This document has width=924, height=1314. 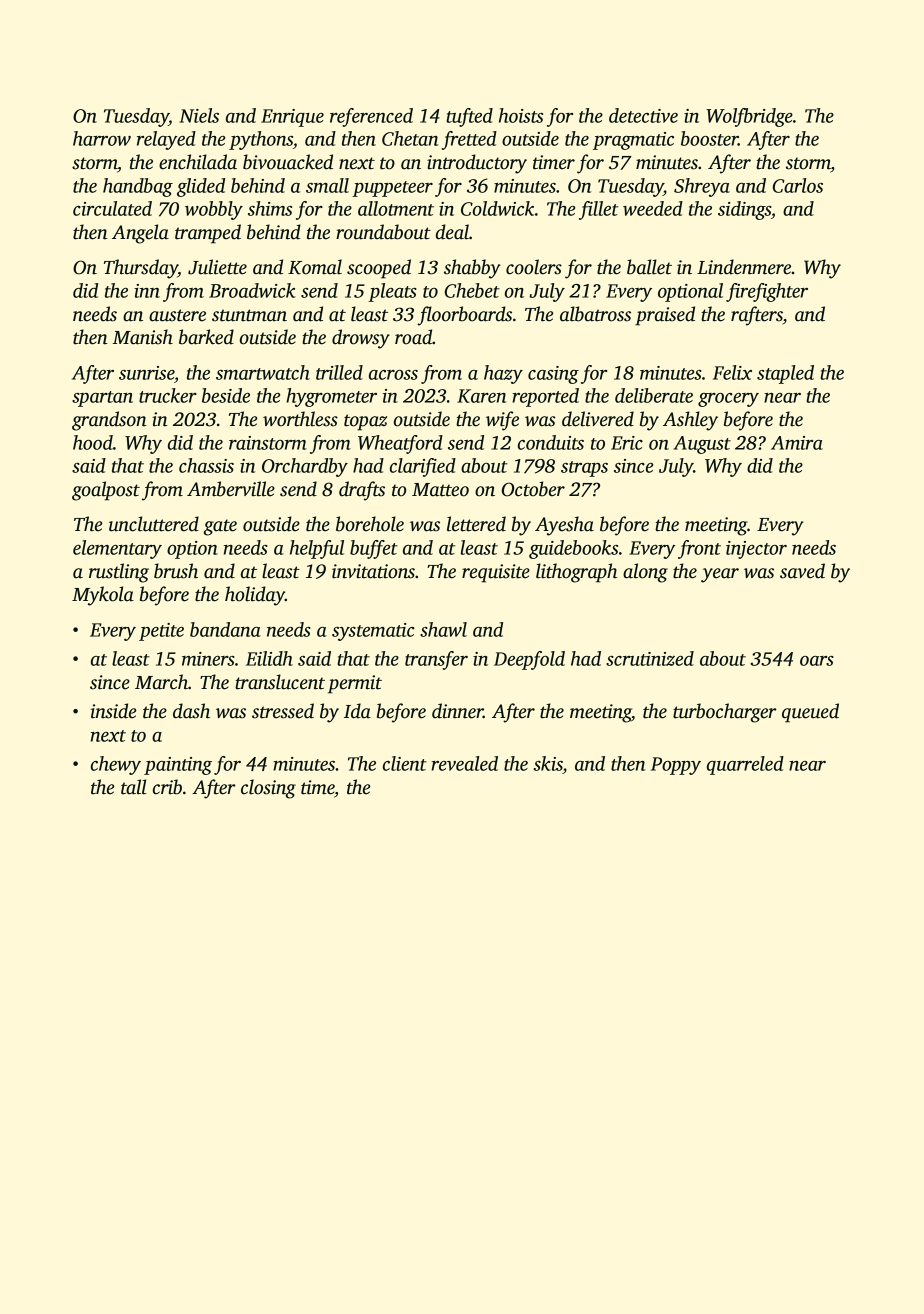 What do you see at coordinates (598, 210) in the document?
I see `fillet` at bounding box center [598, 210].
